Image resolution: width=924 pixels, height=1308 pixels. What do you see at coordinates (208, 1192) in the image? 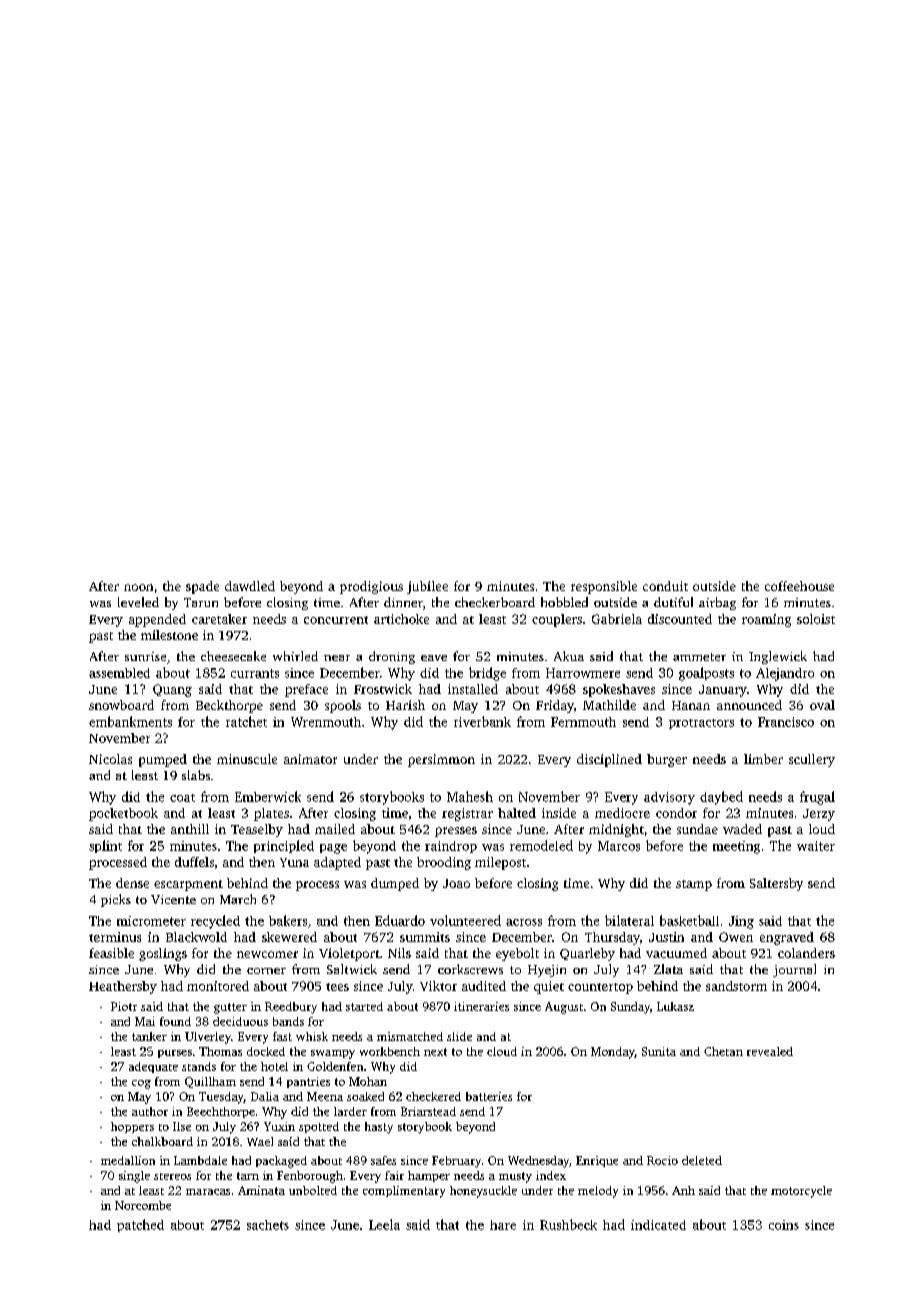
I see `maracas` at bounding box center [208, 1192].
